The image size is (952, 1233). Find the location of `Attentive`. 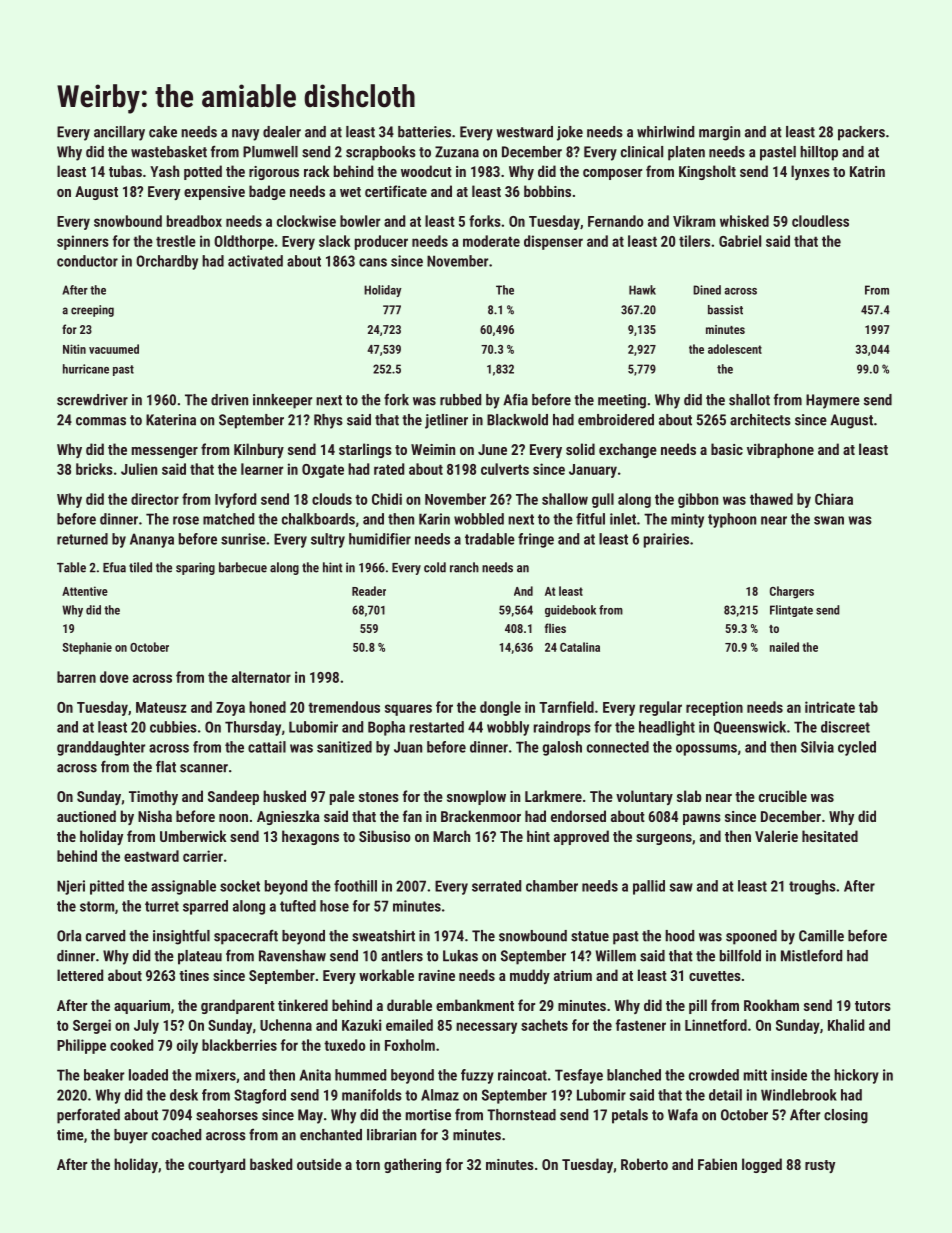

Attentive is located at coordinates (85, 591).
